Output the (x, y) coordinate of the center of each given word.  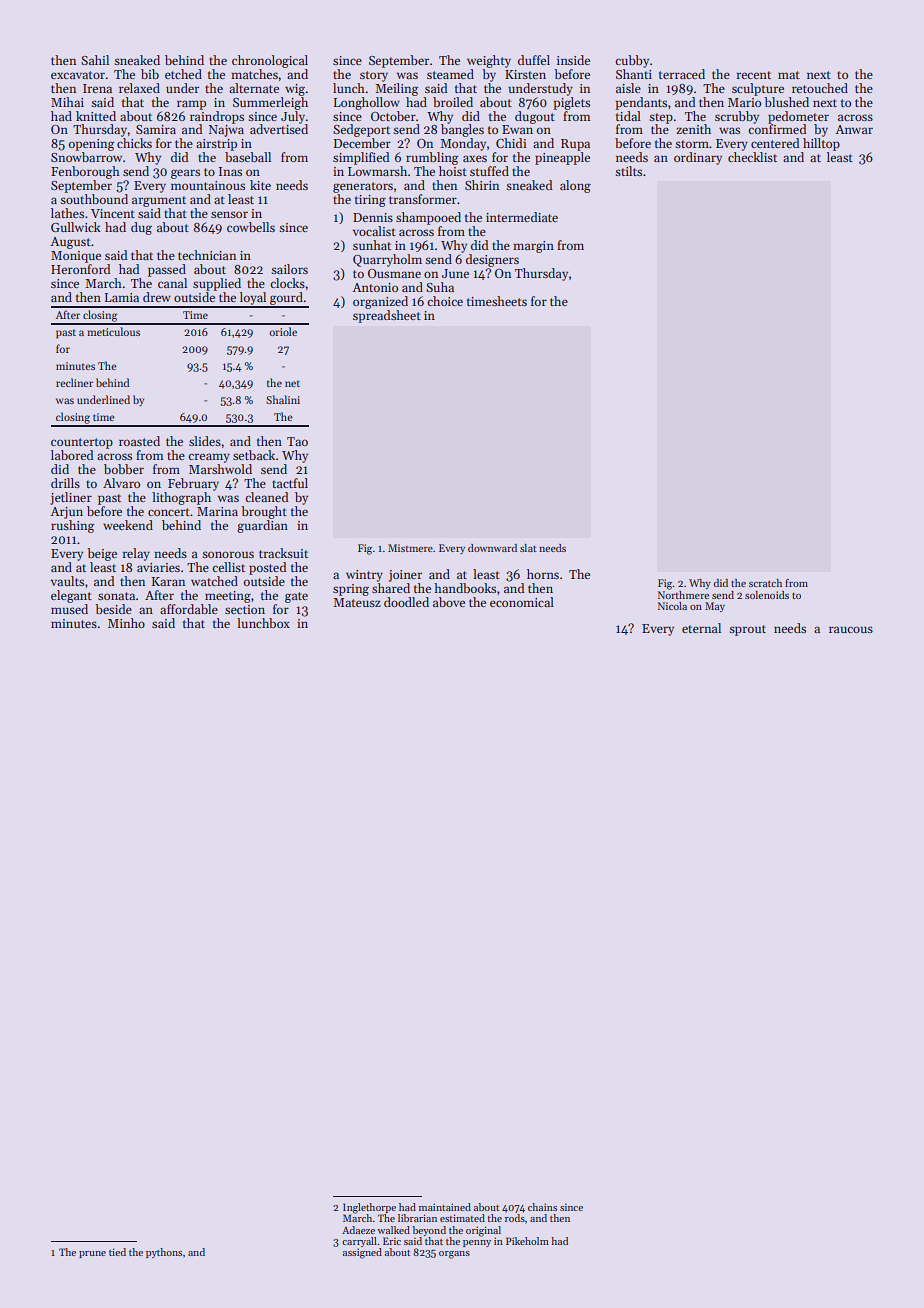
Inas (230, 171)
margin (533, 247)
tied (117, 1252)
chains (542, 1207)
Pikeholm (527, 1241)
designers (492, 260)
